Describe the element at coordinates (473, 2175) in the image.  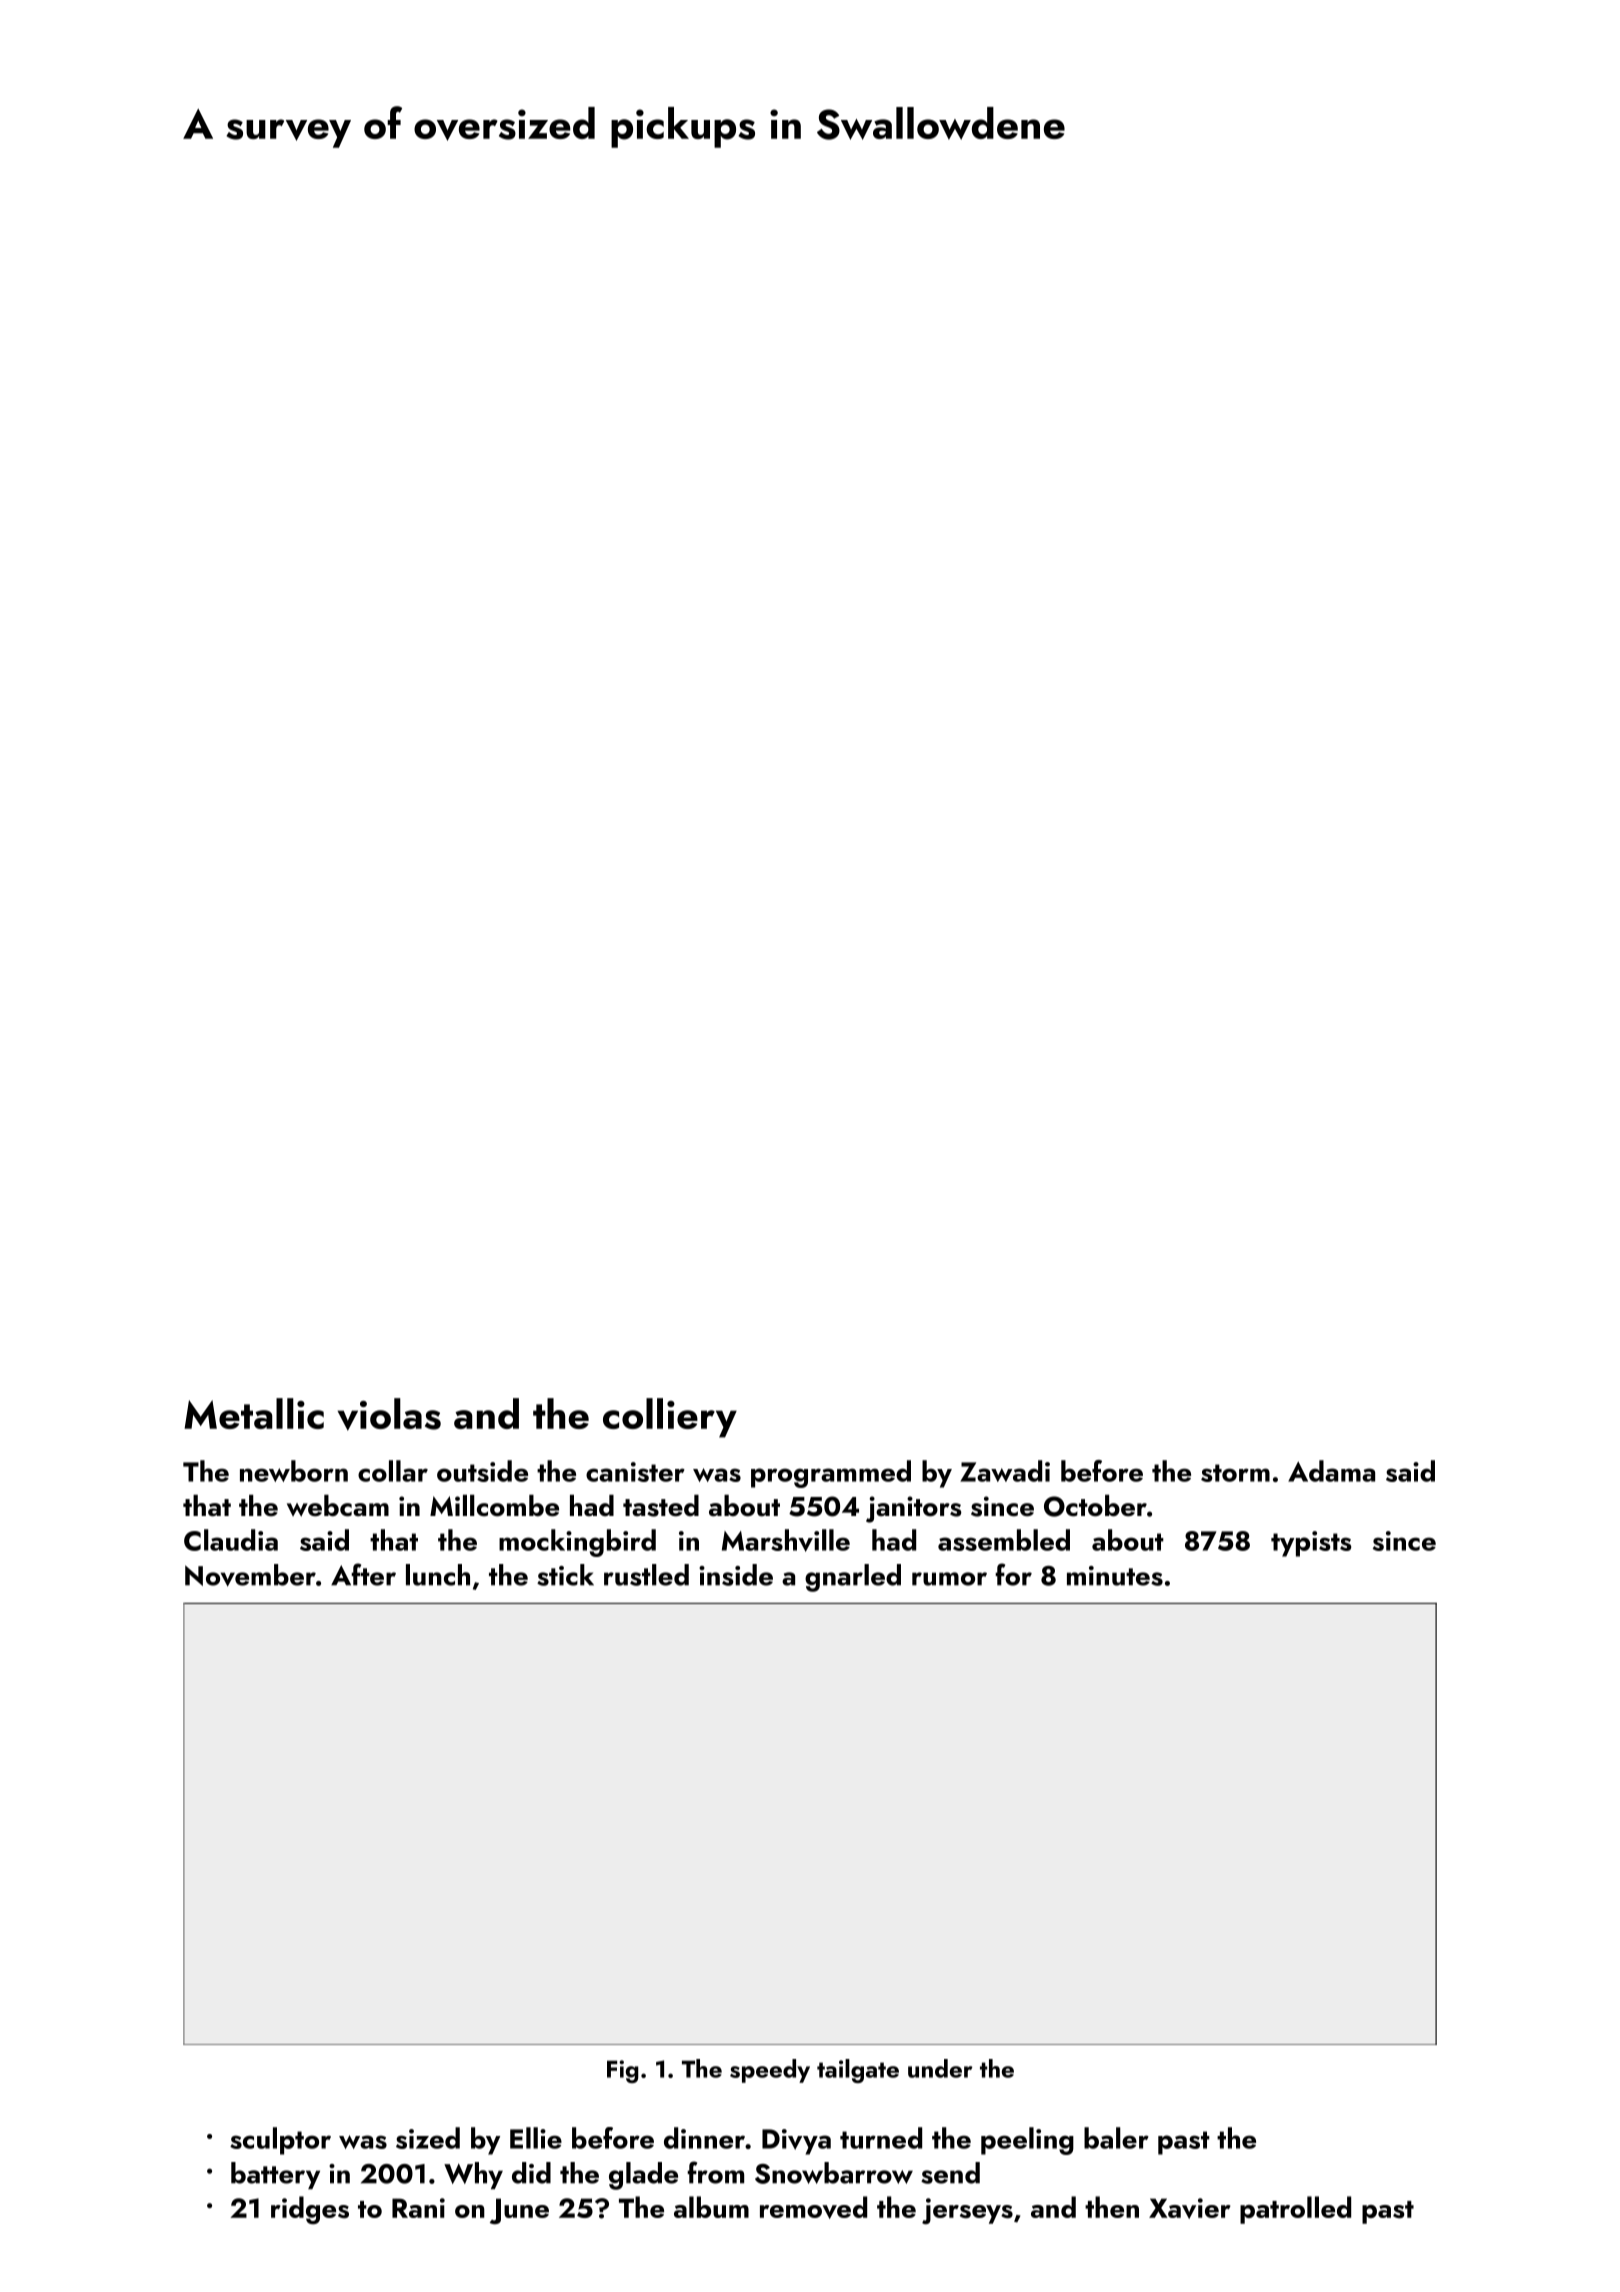
I see `Why` at that location.
